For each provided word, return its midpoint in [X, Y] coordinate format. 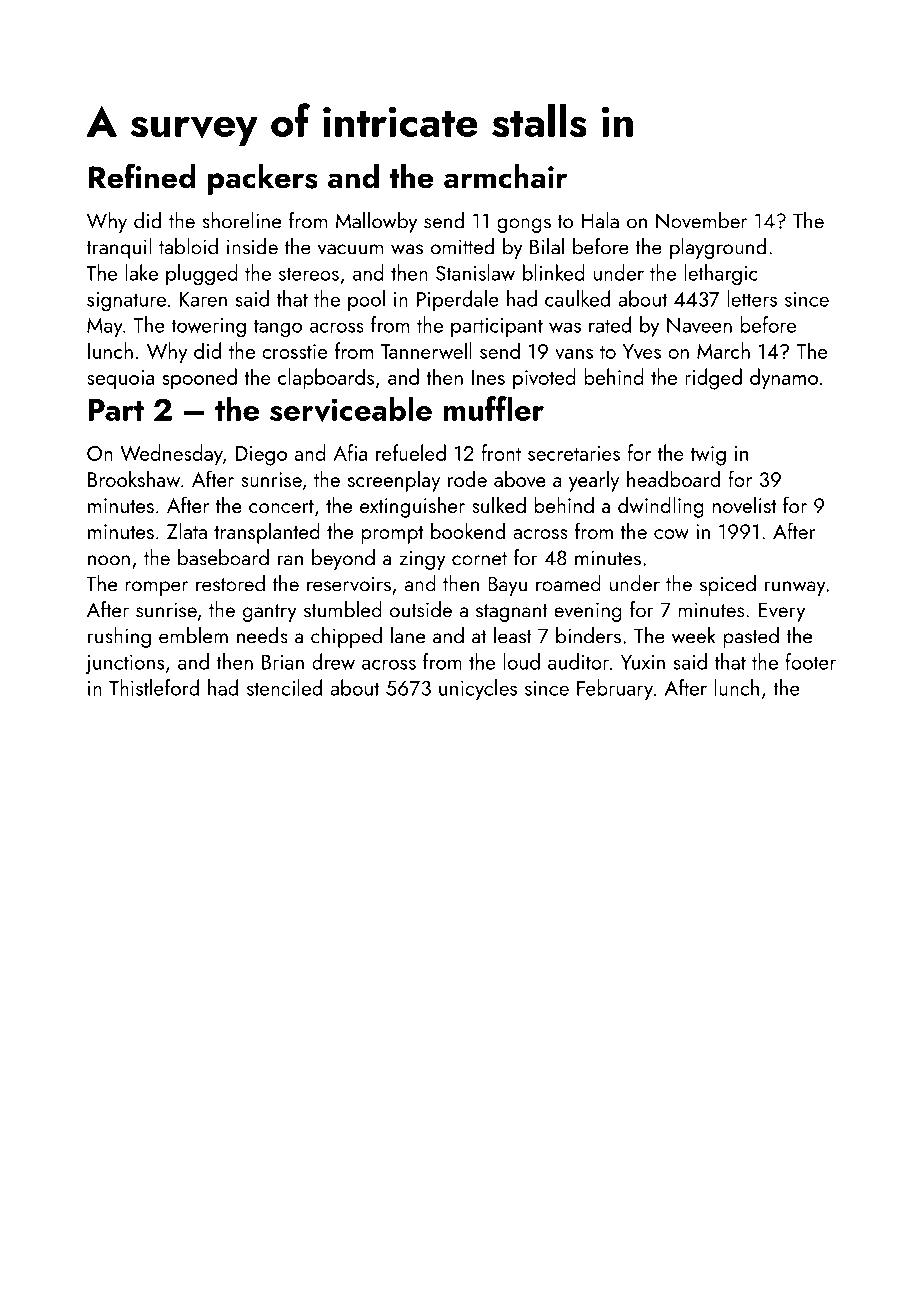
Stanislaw [475, 272]
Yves [642, 351]
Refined [142, 176]
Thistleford [154, 687]
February [615, 689]
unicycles [478, 689]
